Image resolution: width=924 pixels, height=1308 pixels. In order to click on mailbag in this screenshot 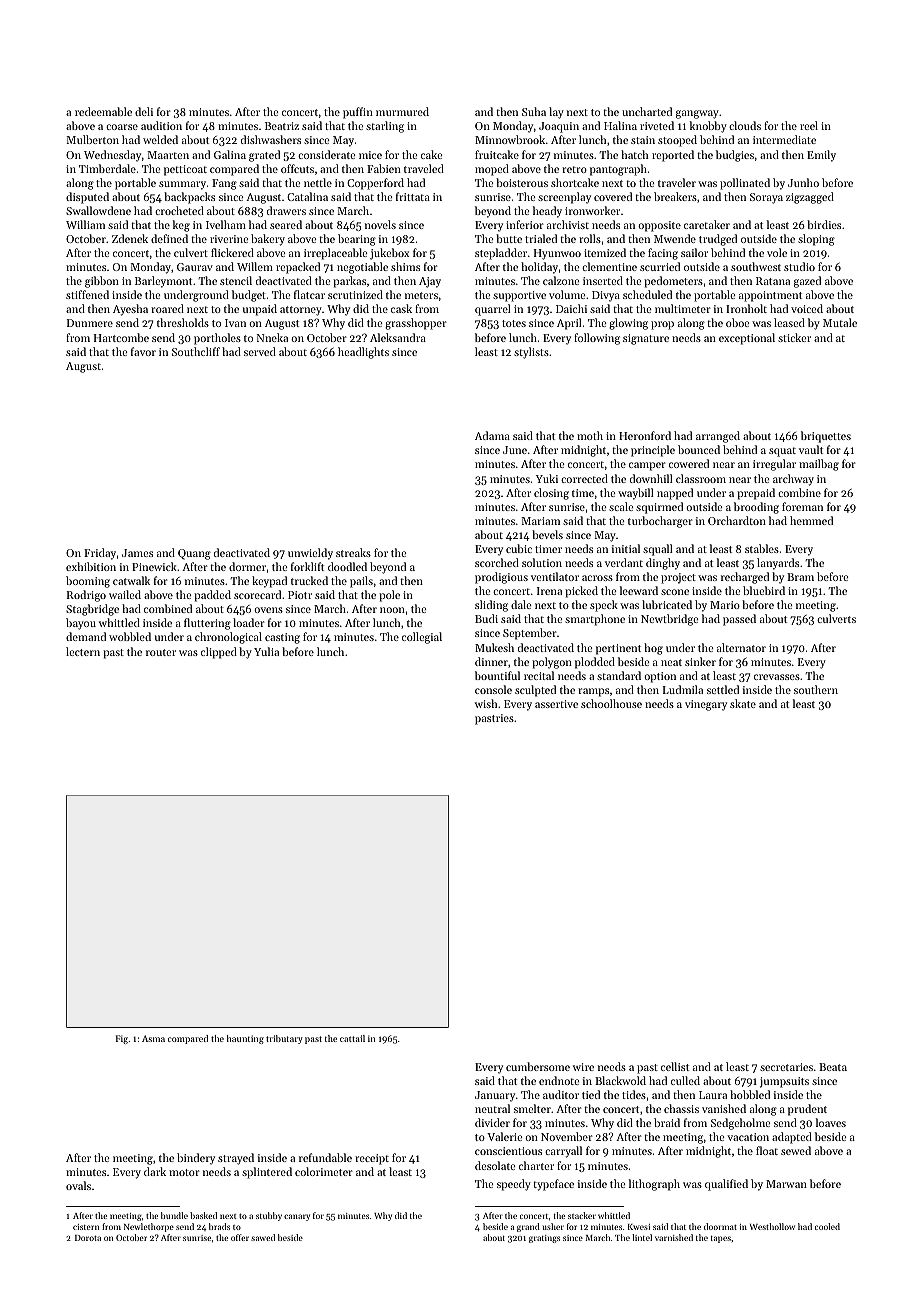, I will do `click(819, 465)`.
